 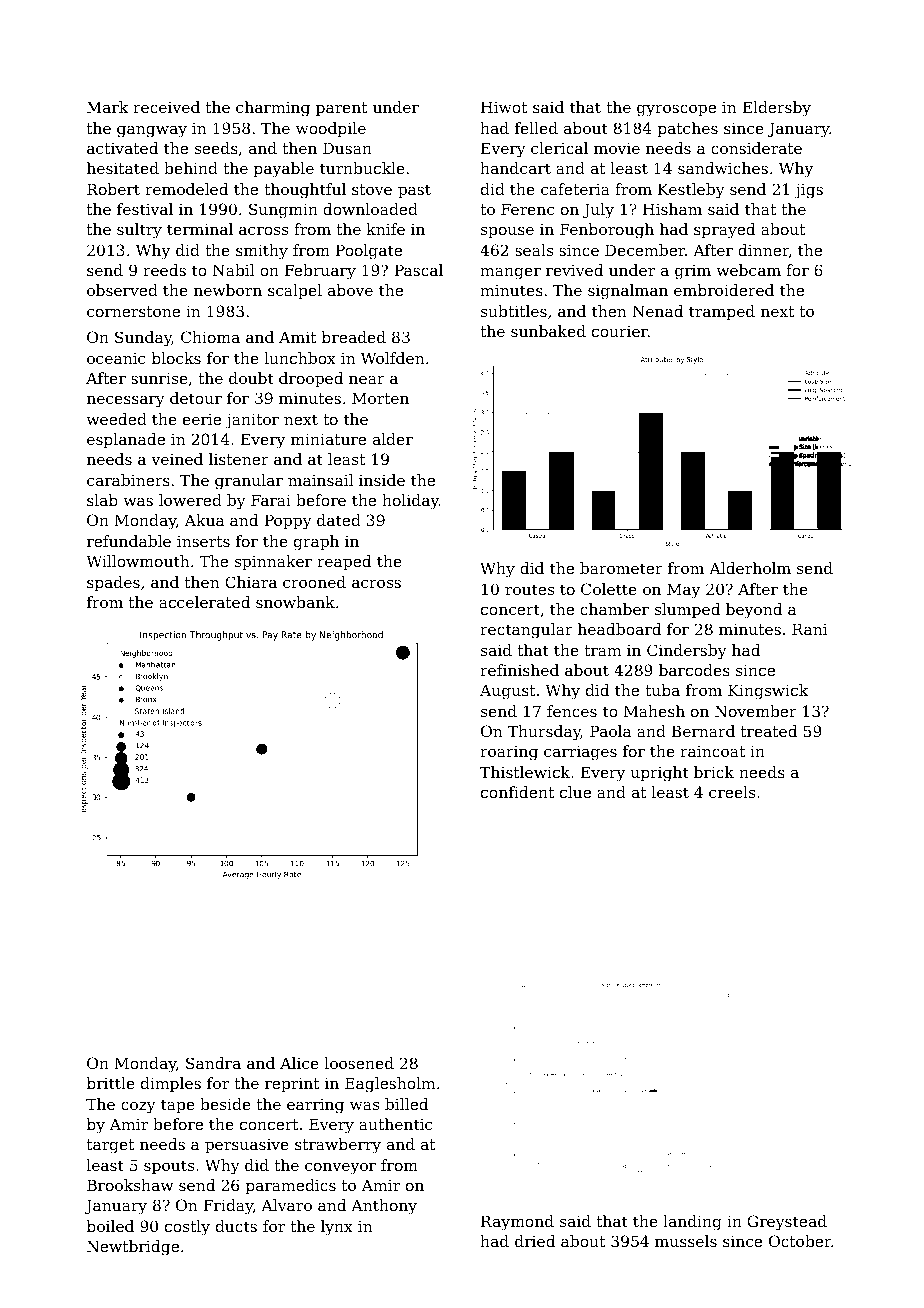 I want to click on manger, so click(x=510, y=273).
